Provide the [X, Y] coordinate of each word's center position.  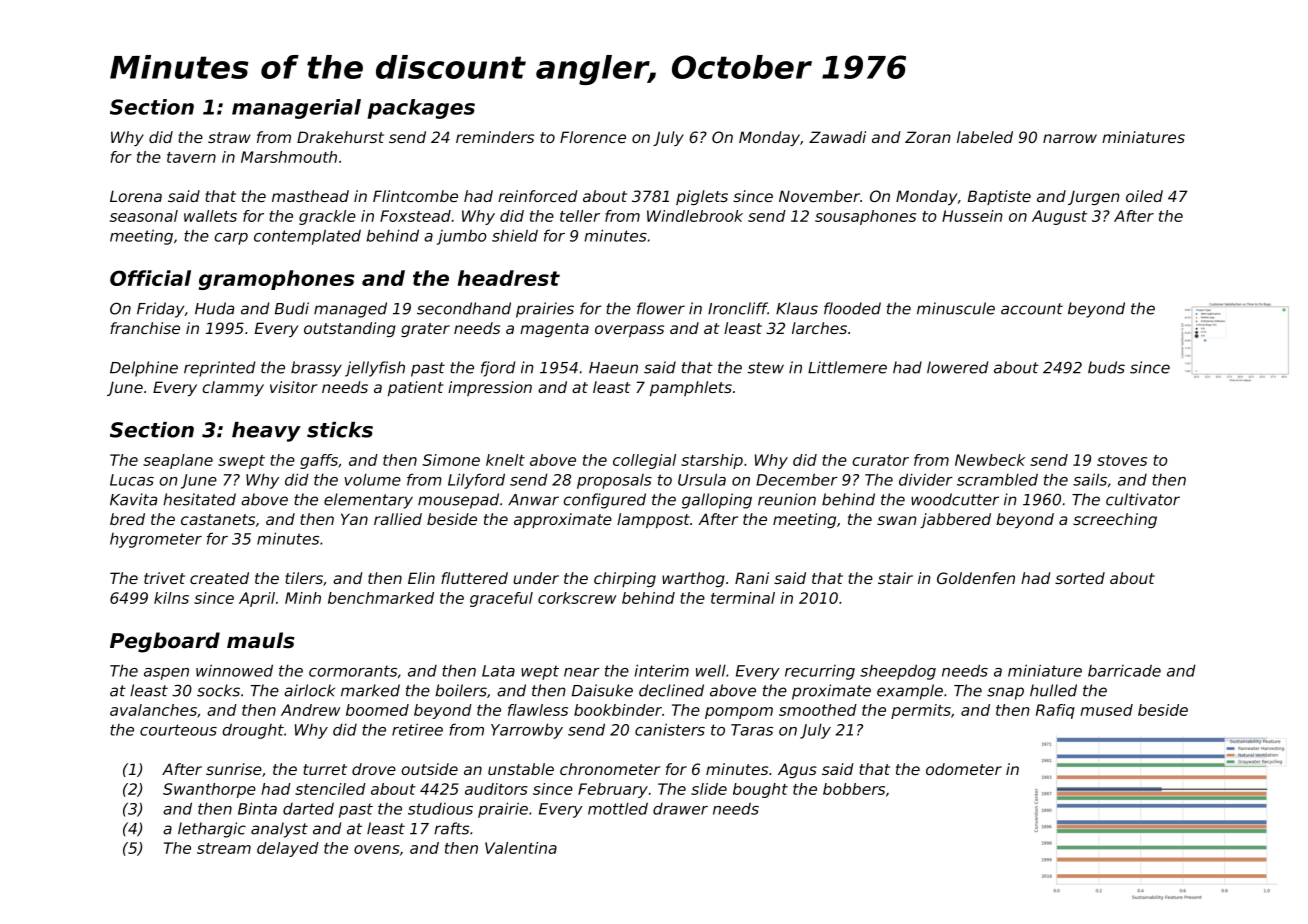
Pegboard [165, 642]
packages [421, 109]
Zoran [928, 137]
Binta [257, 808]
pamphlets [691, 388]
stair [895, 578]
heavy [266, 432]
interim [661, 670]
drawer [680, 809]
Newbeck [990, 460]
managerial [296, 109]
